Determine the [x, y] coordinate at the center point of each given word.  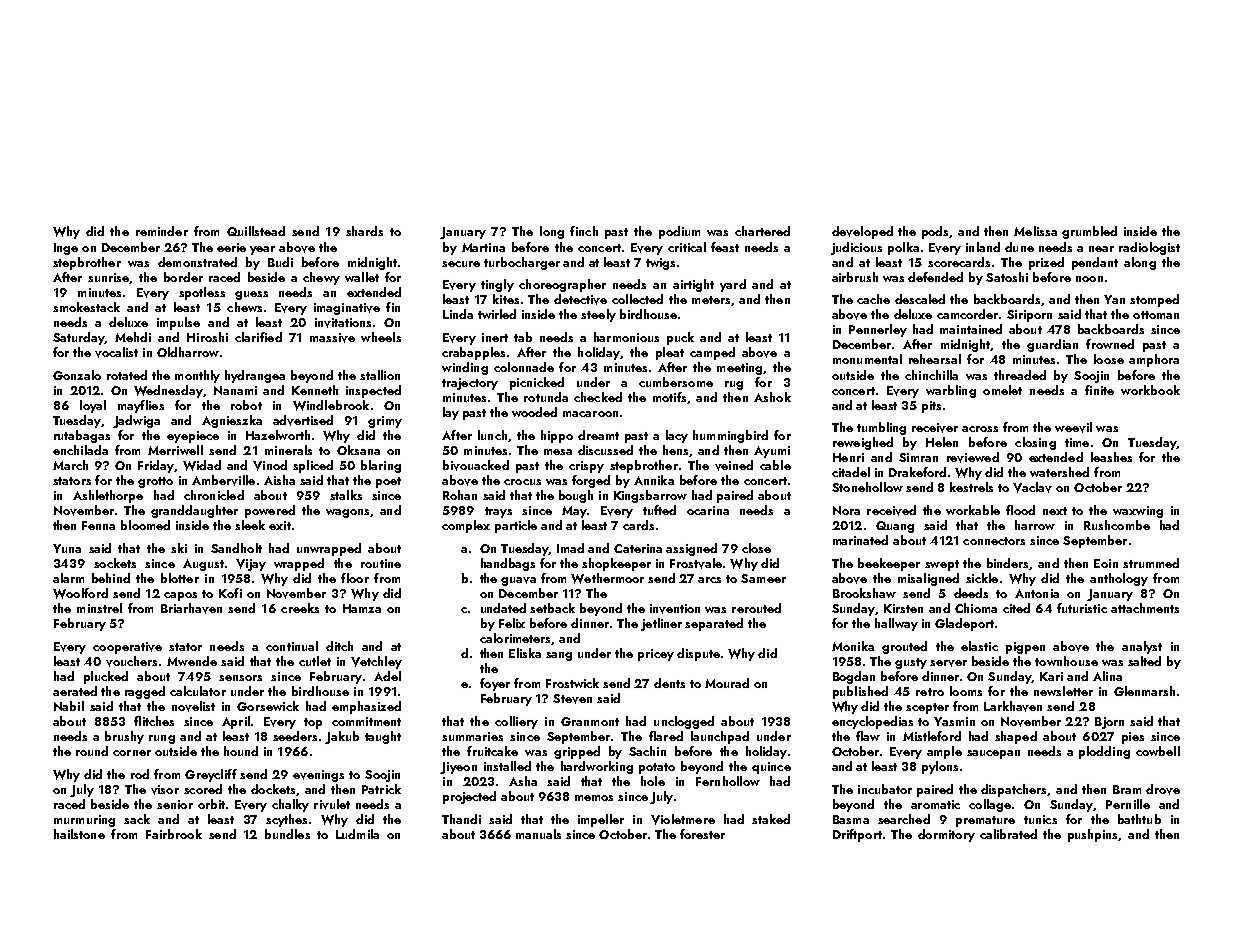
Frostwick [572, 683]
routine [381, 563]
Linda [458, 314]
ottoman [1156, 315]
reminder [162, 231]
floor [355, 578]
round [92, 751]
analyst [1142, 647]
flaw [868, 736]
